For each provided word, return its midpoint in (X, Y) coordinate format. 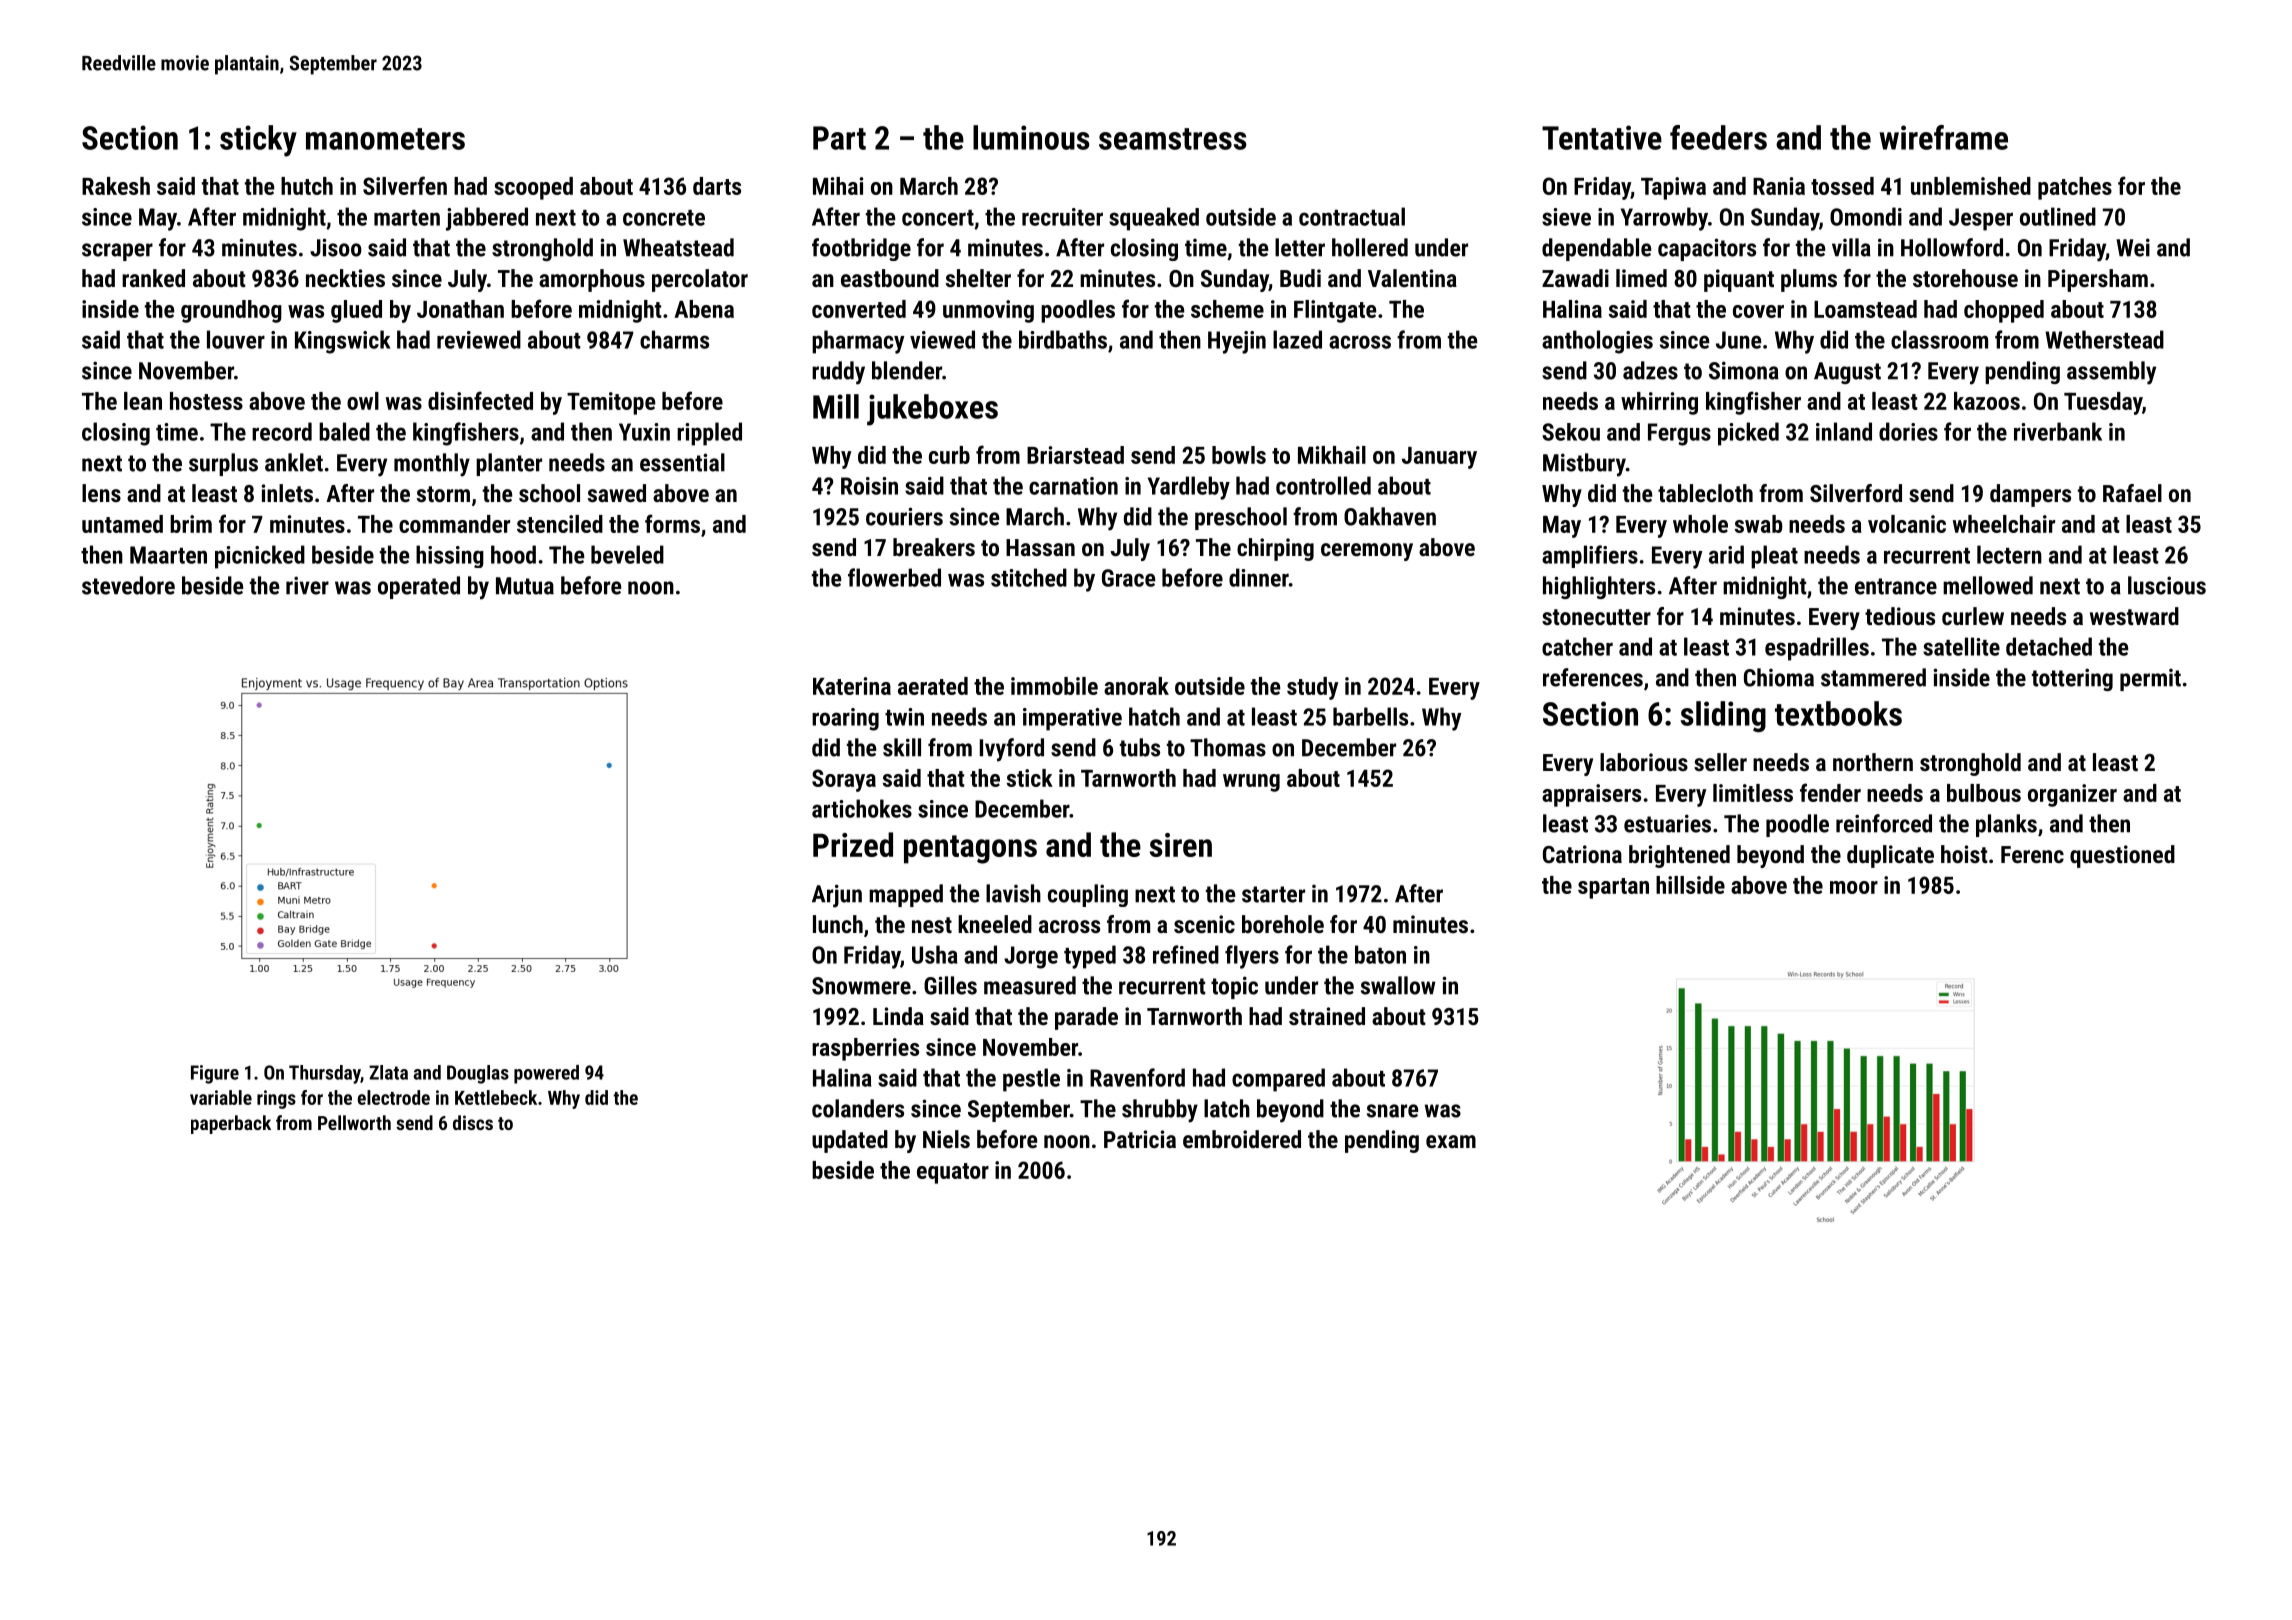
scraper (117, 252)
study (1312, 688)
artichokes (862, 808)
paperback (231, 1124)
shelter (978, 278)
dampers (2030, 495)
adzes (1650, 370)
